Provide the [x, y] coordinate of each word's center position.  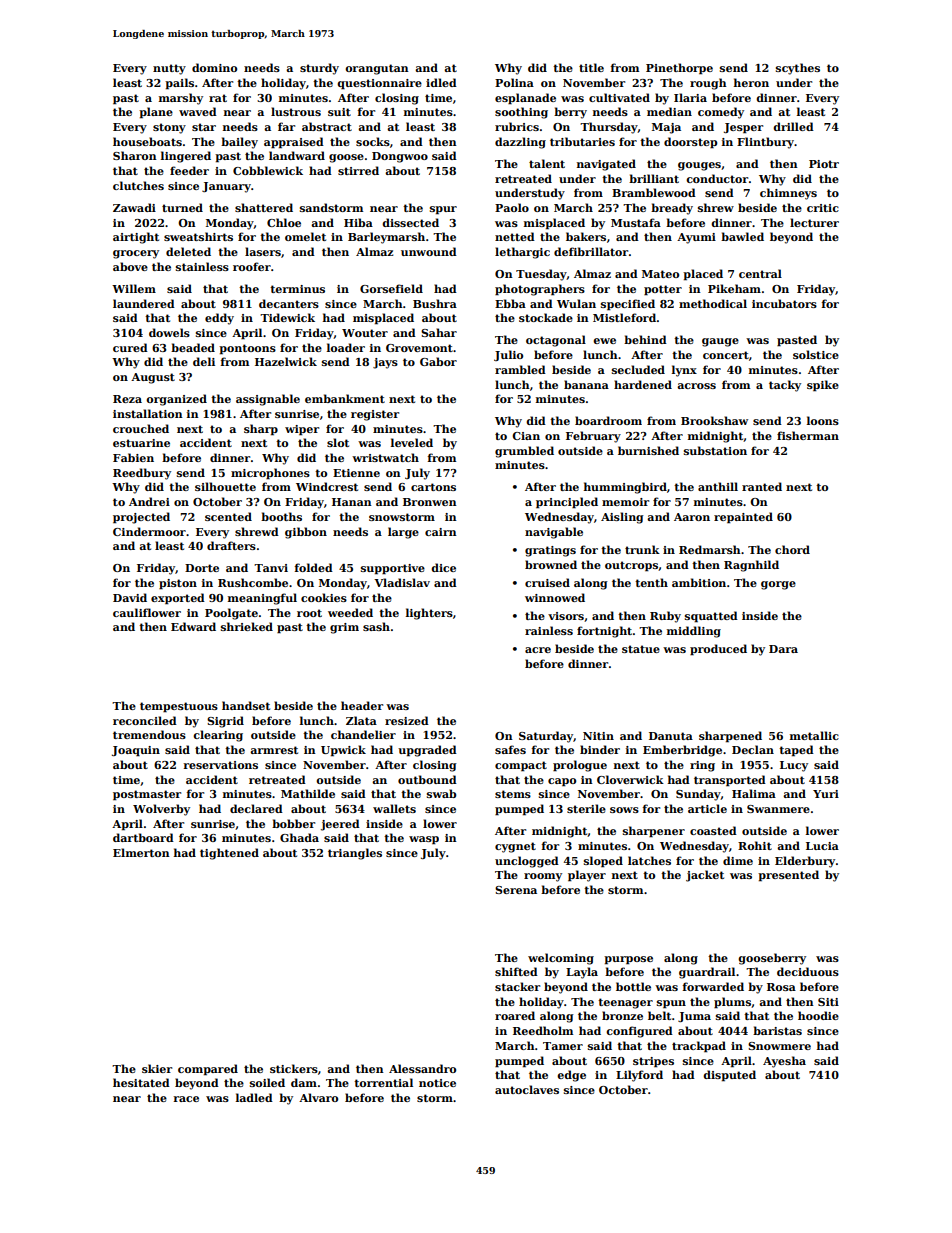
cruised [547, 582]
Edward [193, 626]
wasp [424, 840]
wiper [302, 430]
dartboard [143, 837]
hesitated [141, 1082]
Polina [514, 82]
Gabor [438, 361]
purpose [628, 960]
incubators [784, 303]
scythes [798, 69]
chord [792, 549]
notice [437, 1083]
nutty [169, 69]
